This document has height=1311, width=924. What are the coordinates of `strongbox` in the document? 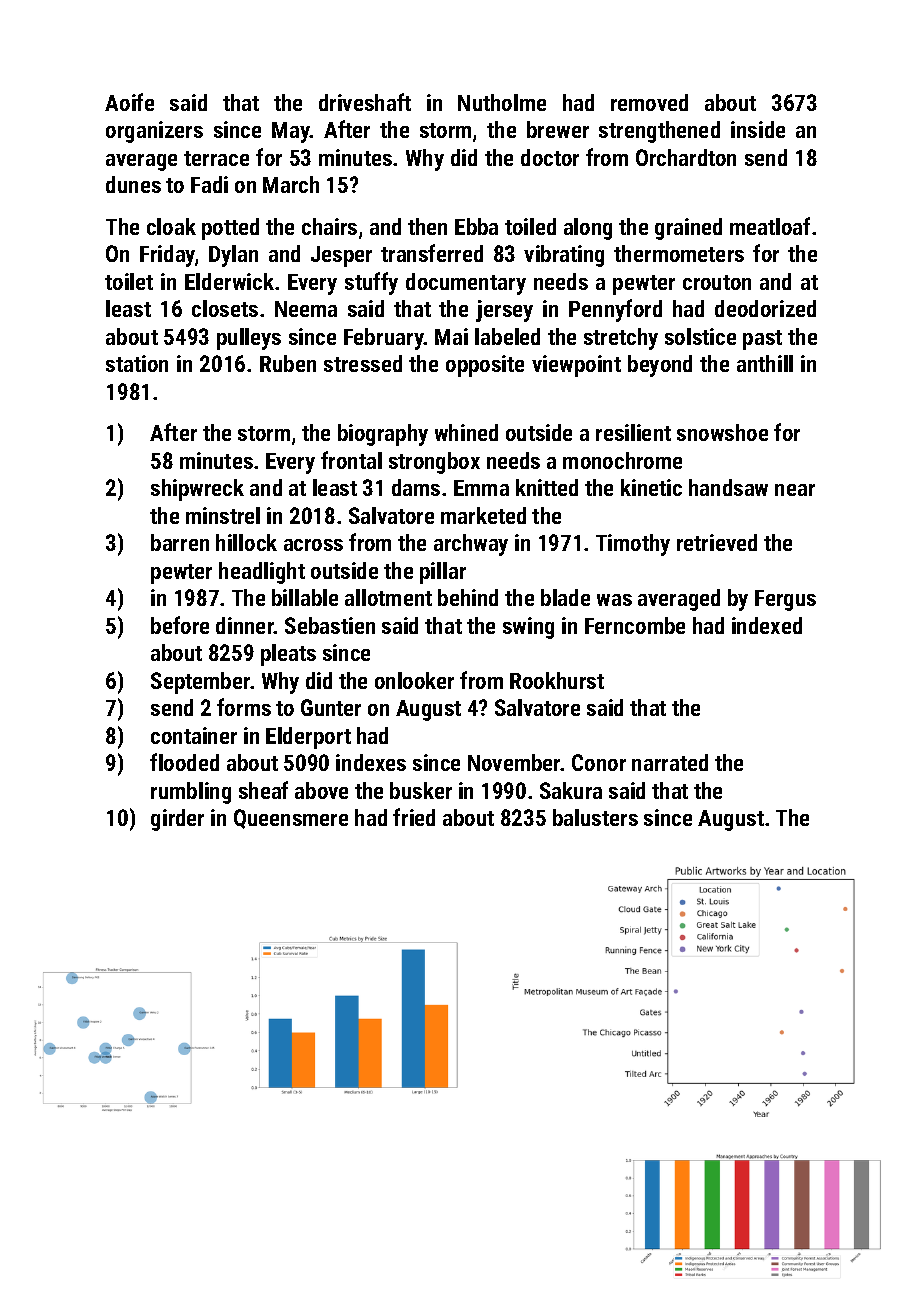 It's located at (434, 463).
